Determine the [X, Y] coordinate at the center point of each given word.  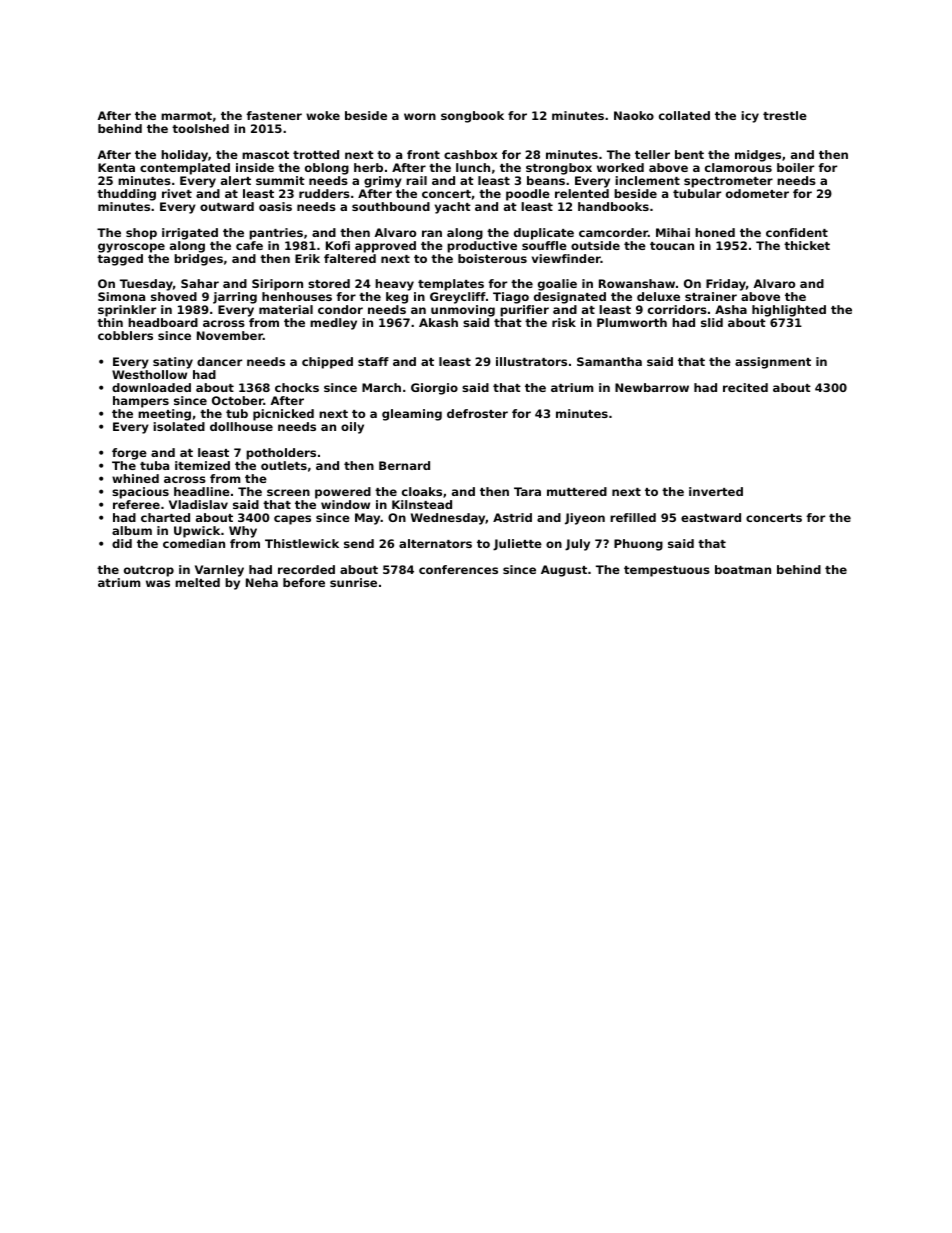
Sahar [200, 283]
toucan [672, 246]
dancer [219, 361]
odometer [757, 193]
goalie [557, 285]
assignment [773, 363]
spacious [140, 493]
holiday [184, 156]
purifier [524, 311]
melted [197, 582]
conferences [458, 569]
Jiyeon [585, 519]
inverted [716, 491]
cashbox [471, 154]
